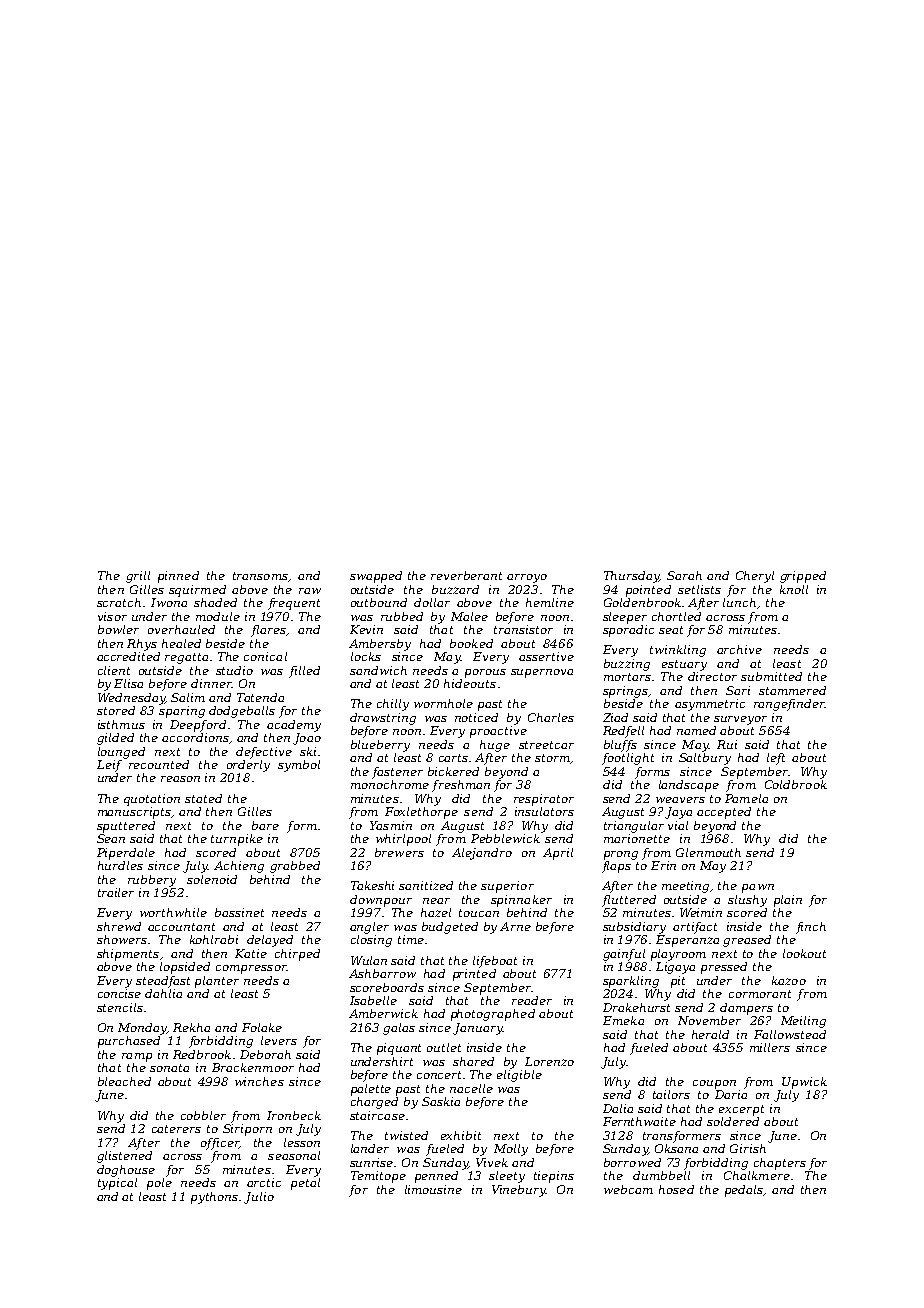 Image resolution: width=924 pixels, height=1308 pixels. What do you see at coordinates (699, 589) in the image?
I see `setlists` at bounding box center [699, 589].
